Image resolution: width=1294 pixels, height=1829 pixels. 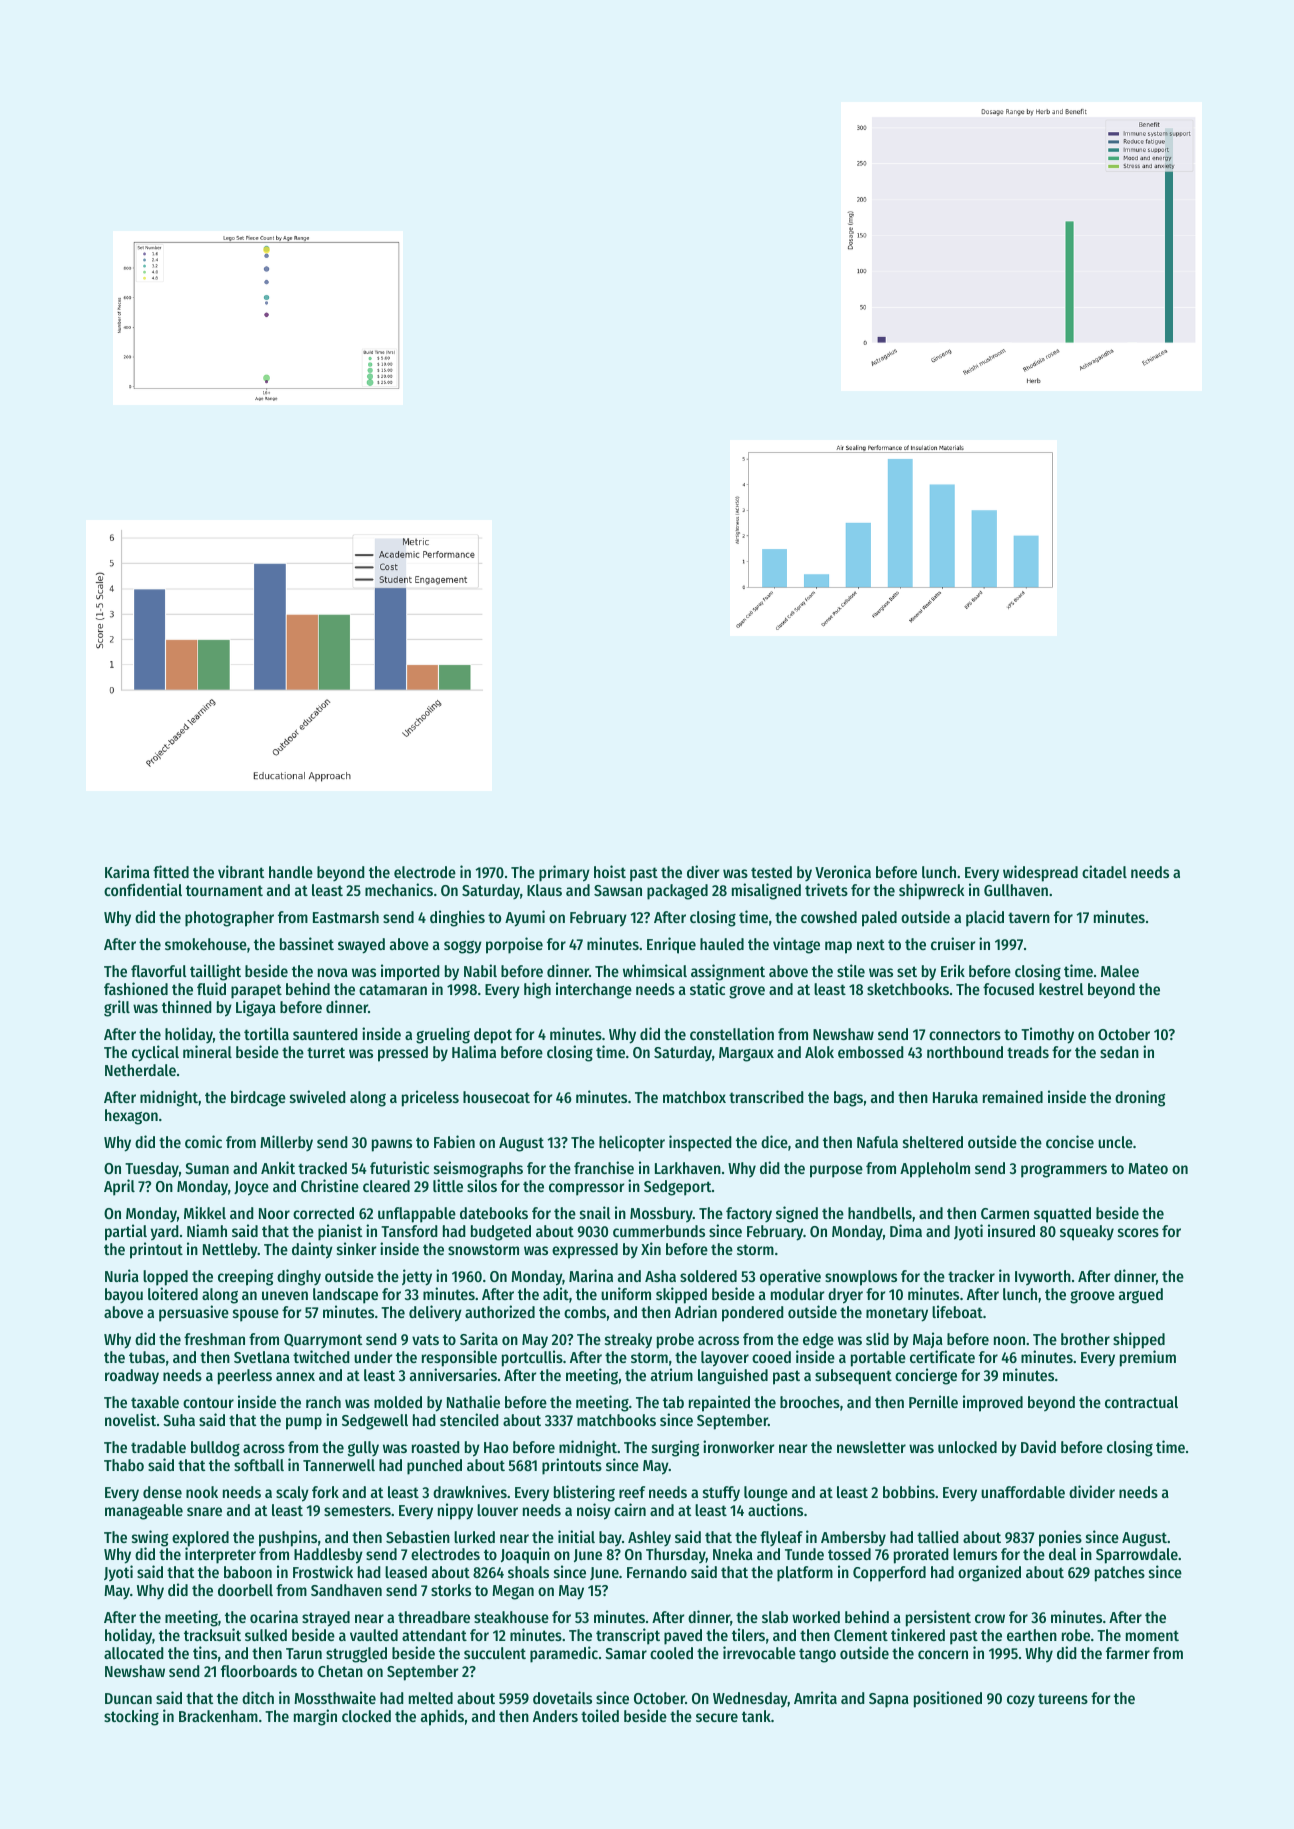 I want to click on auctions, so click(x=775, y=1509).
